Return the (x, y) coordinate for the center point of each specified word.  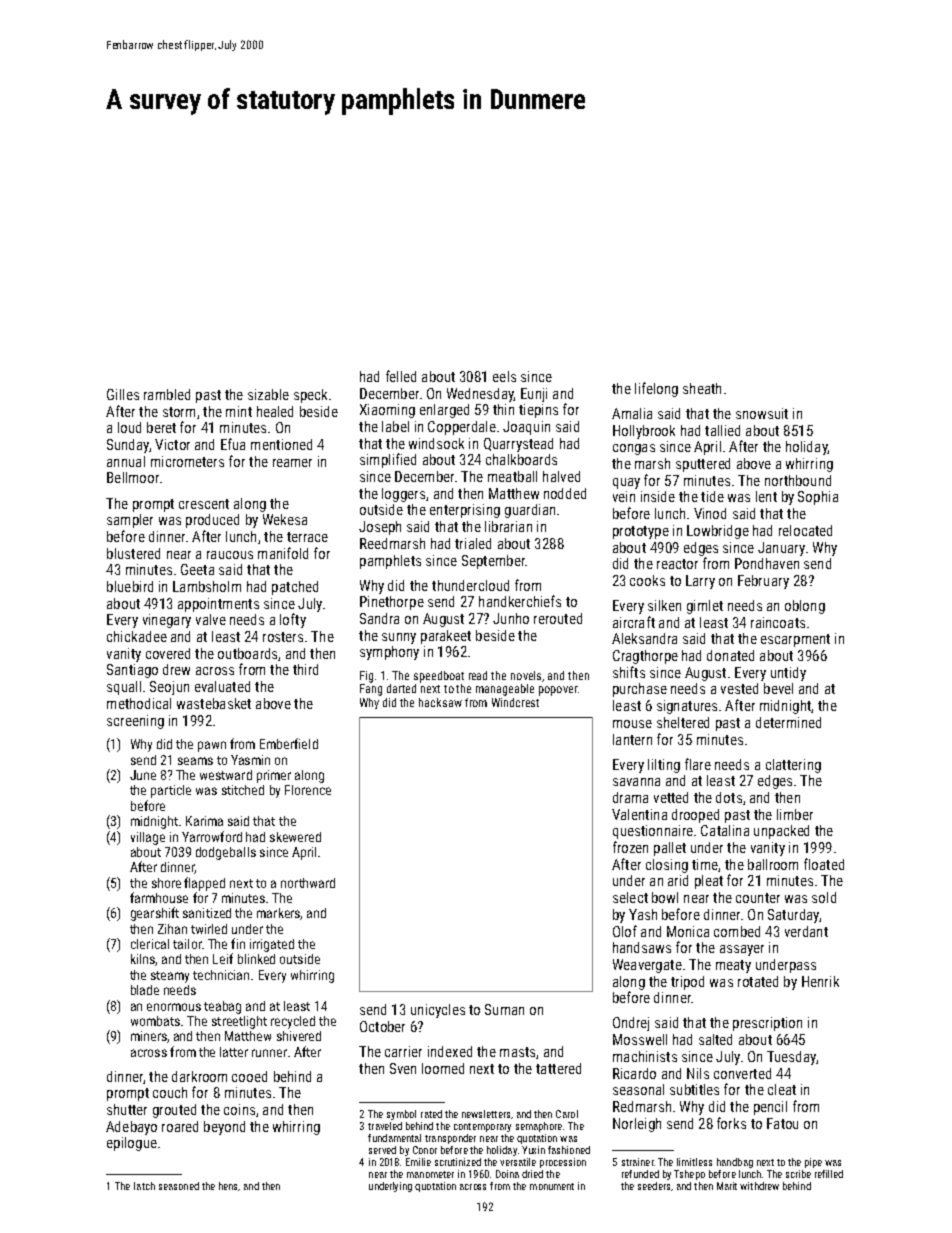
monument (552, 1186)
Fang (371, 690)
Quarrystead (518, 445)
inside (658, 496)
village (148, 838)
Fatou (782, 1123)
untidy (788, 674)
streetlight (239, 1022)
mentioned (281, 444)
